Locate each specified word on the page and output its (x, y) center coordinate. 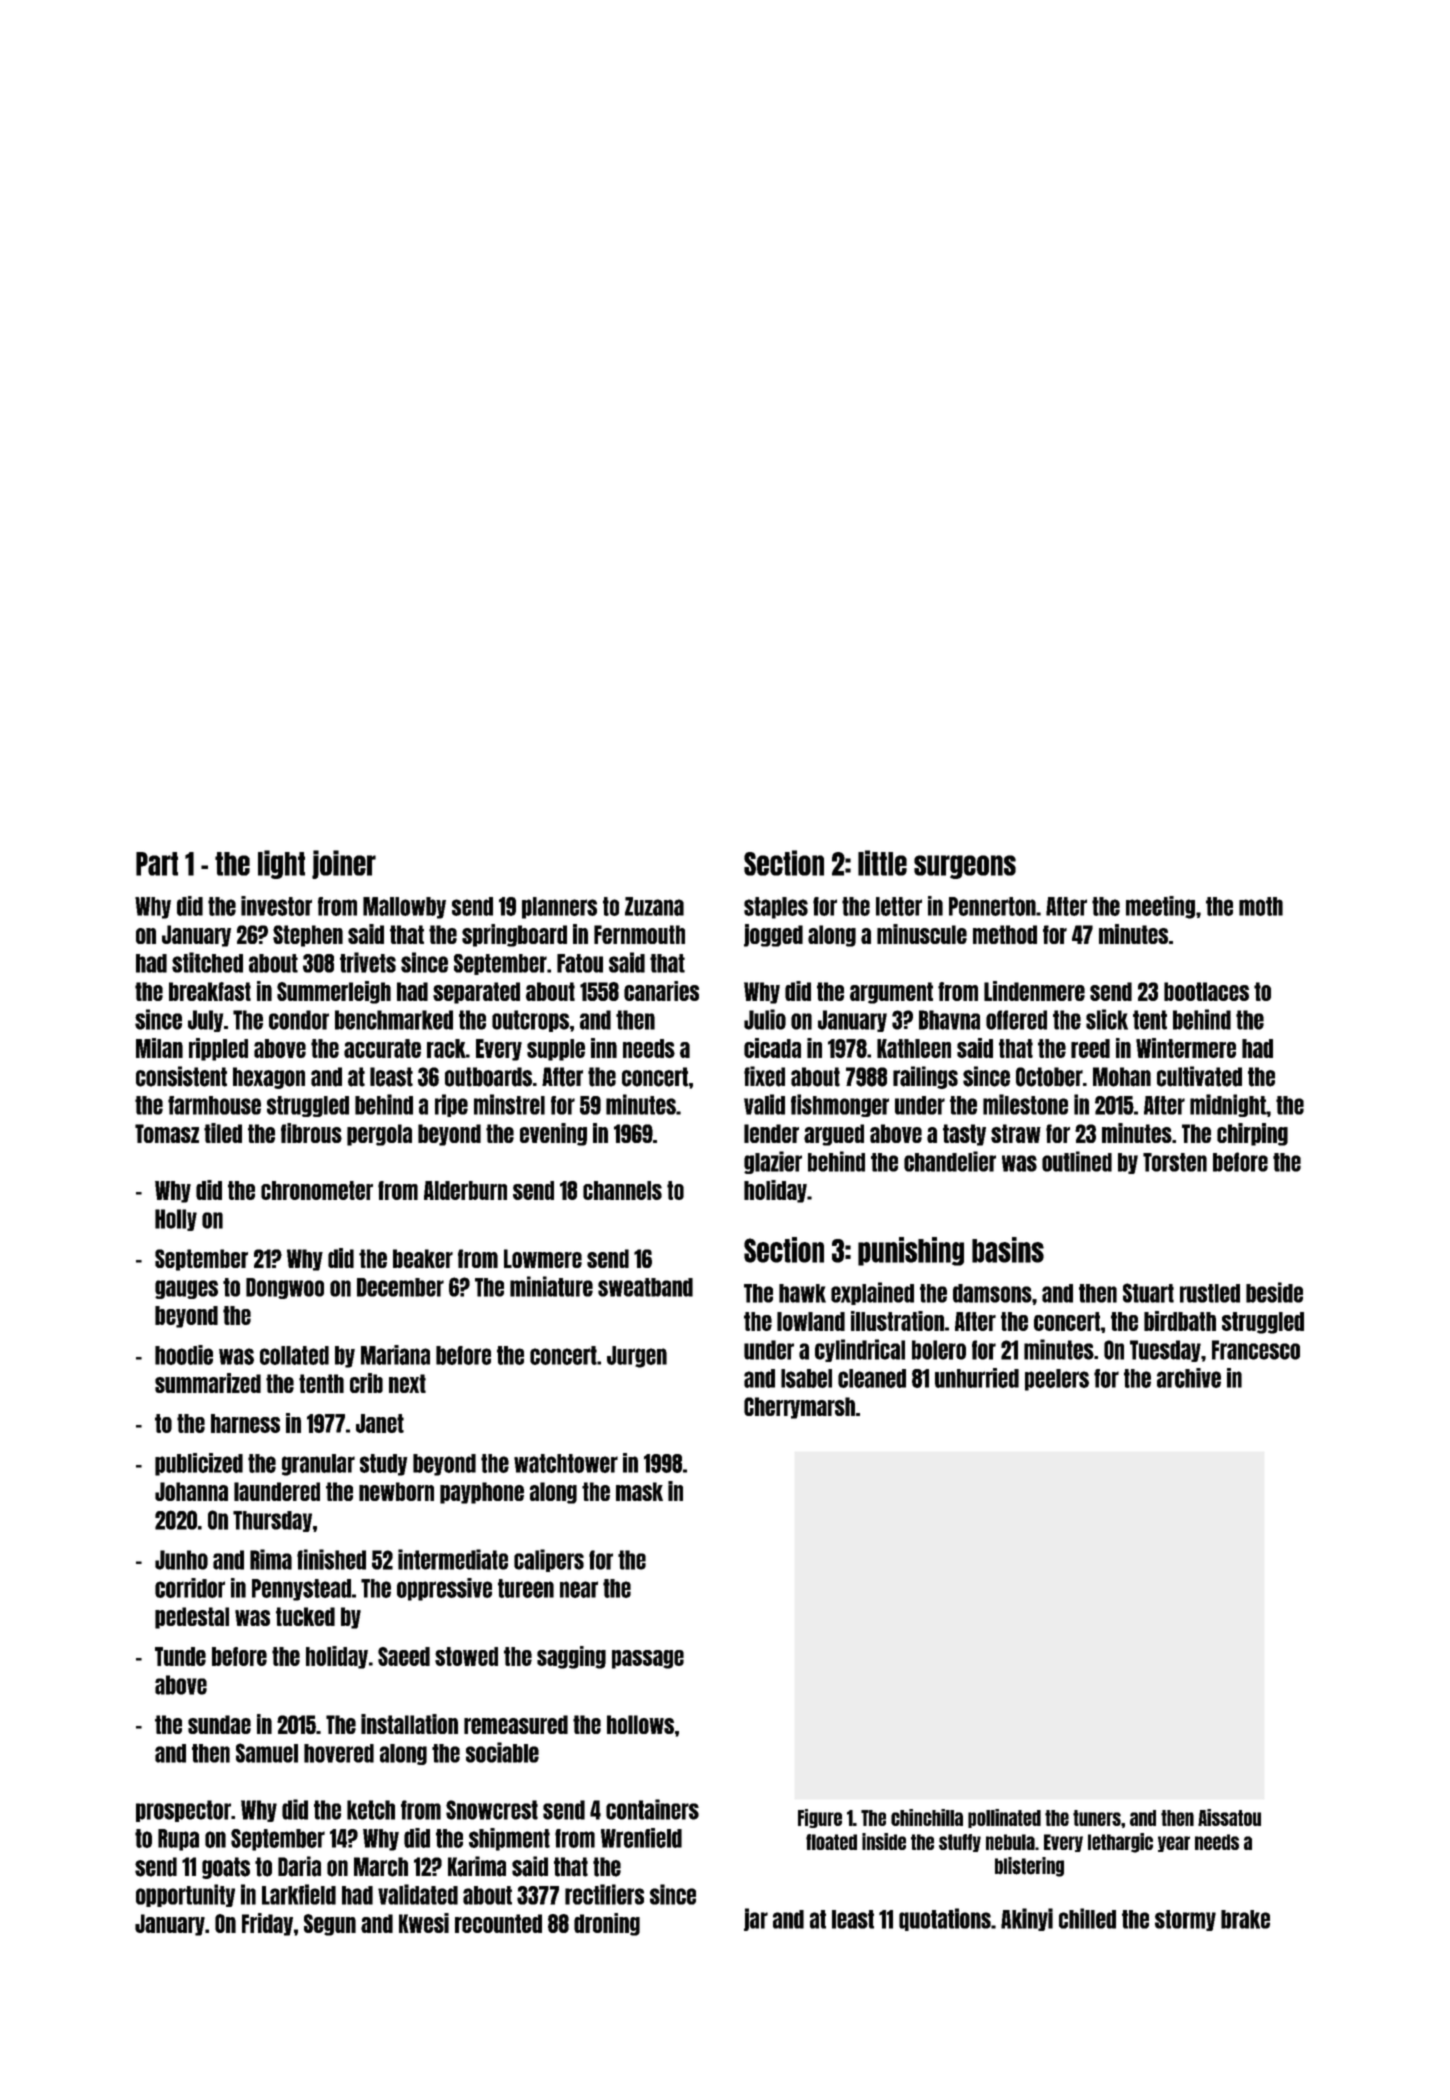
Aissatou (1229, 1817)
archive (1189, 1378)
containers (652, 1809)
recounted (498, 1923)
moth (1261, 906)
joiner (344, 864)
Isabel (806, 1378)
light (281, 864)
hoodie (184, 1355)
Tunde (180, 1656)
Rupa (178, 1840)
